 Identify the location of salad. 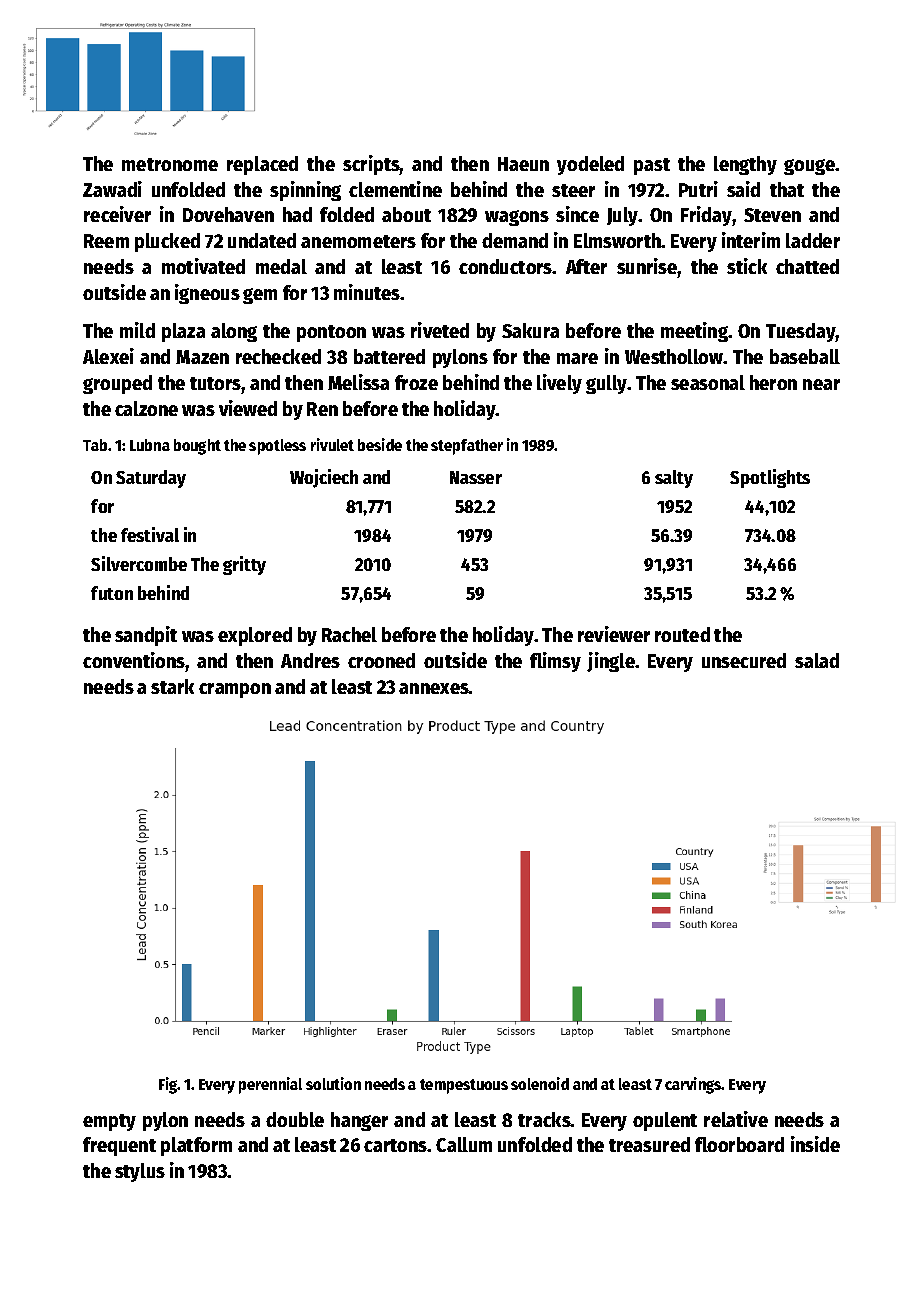
(817, 660).
